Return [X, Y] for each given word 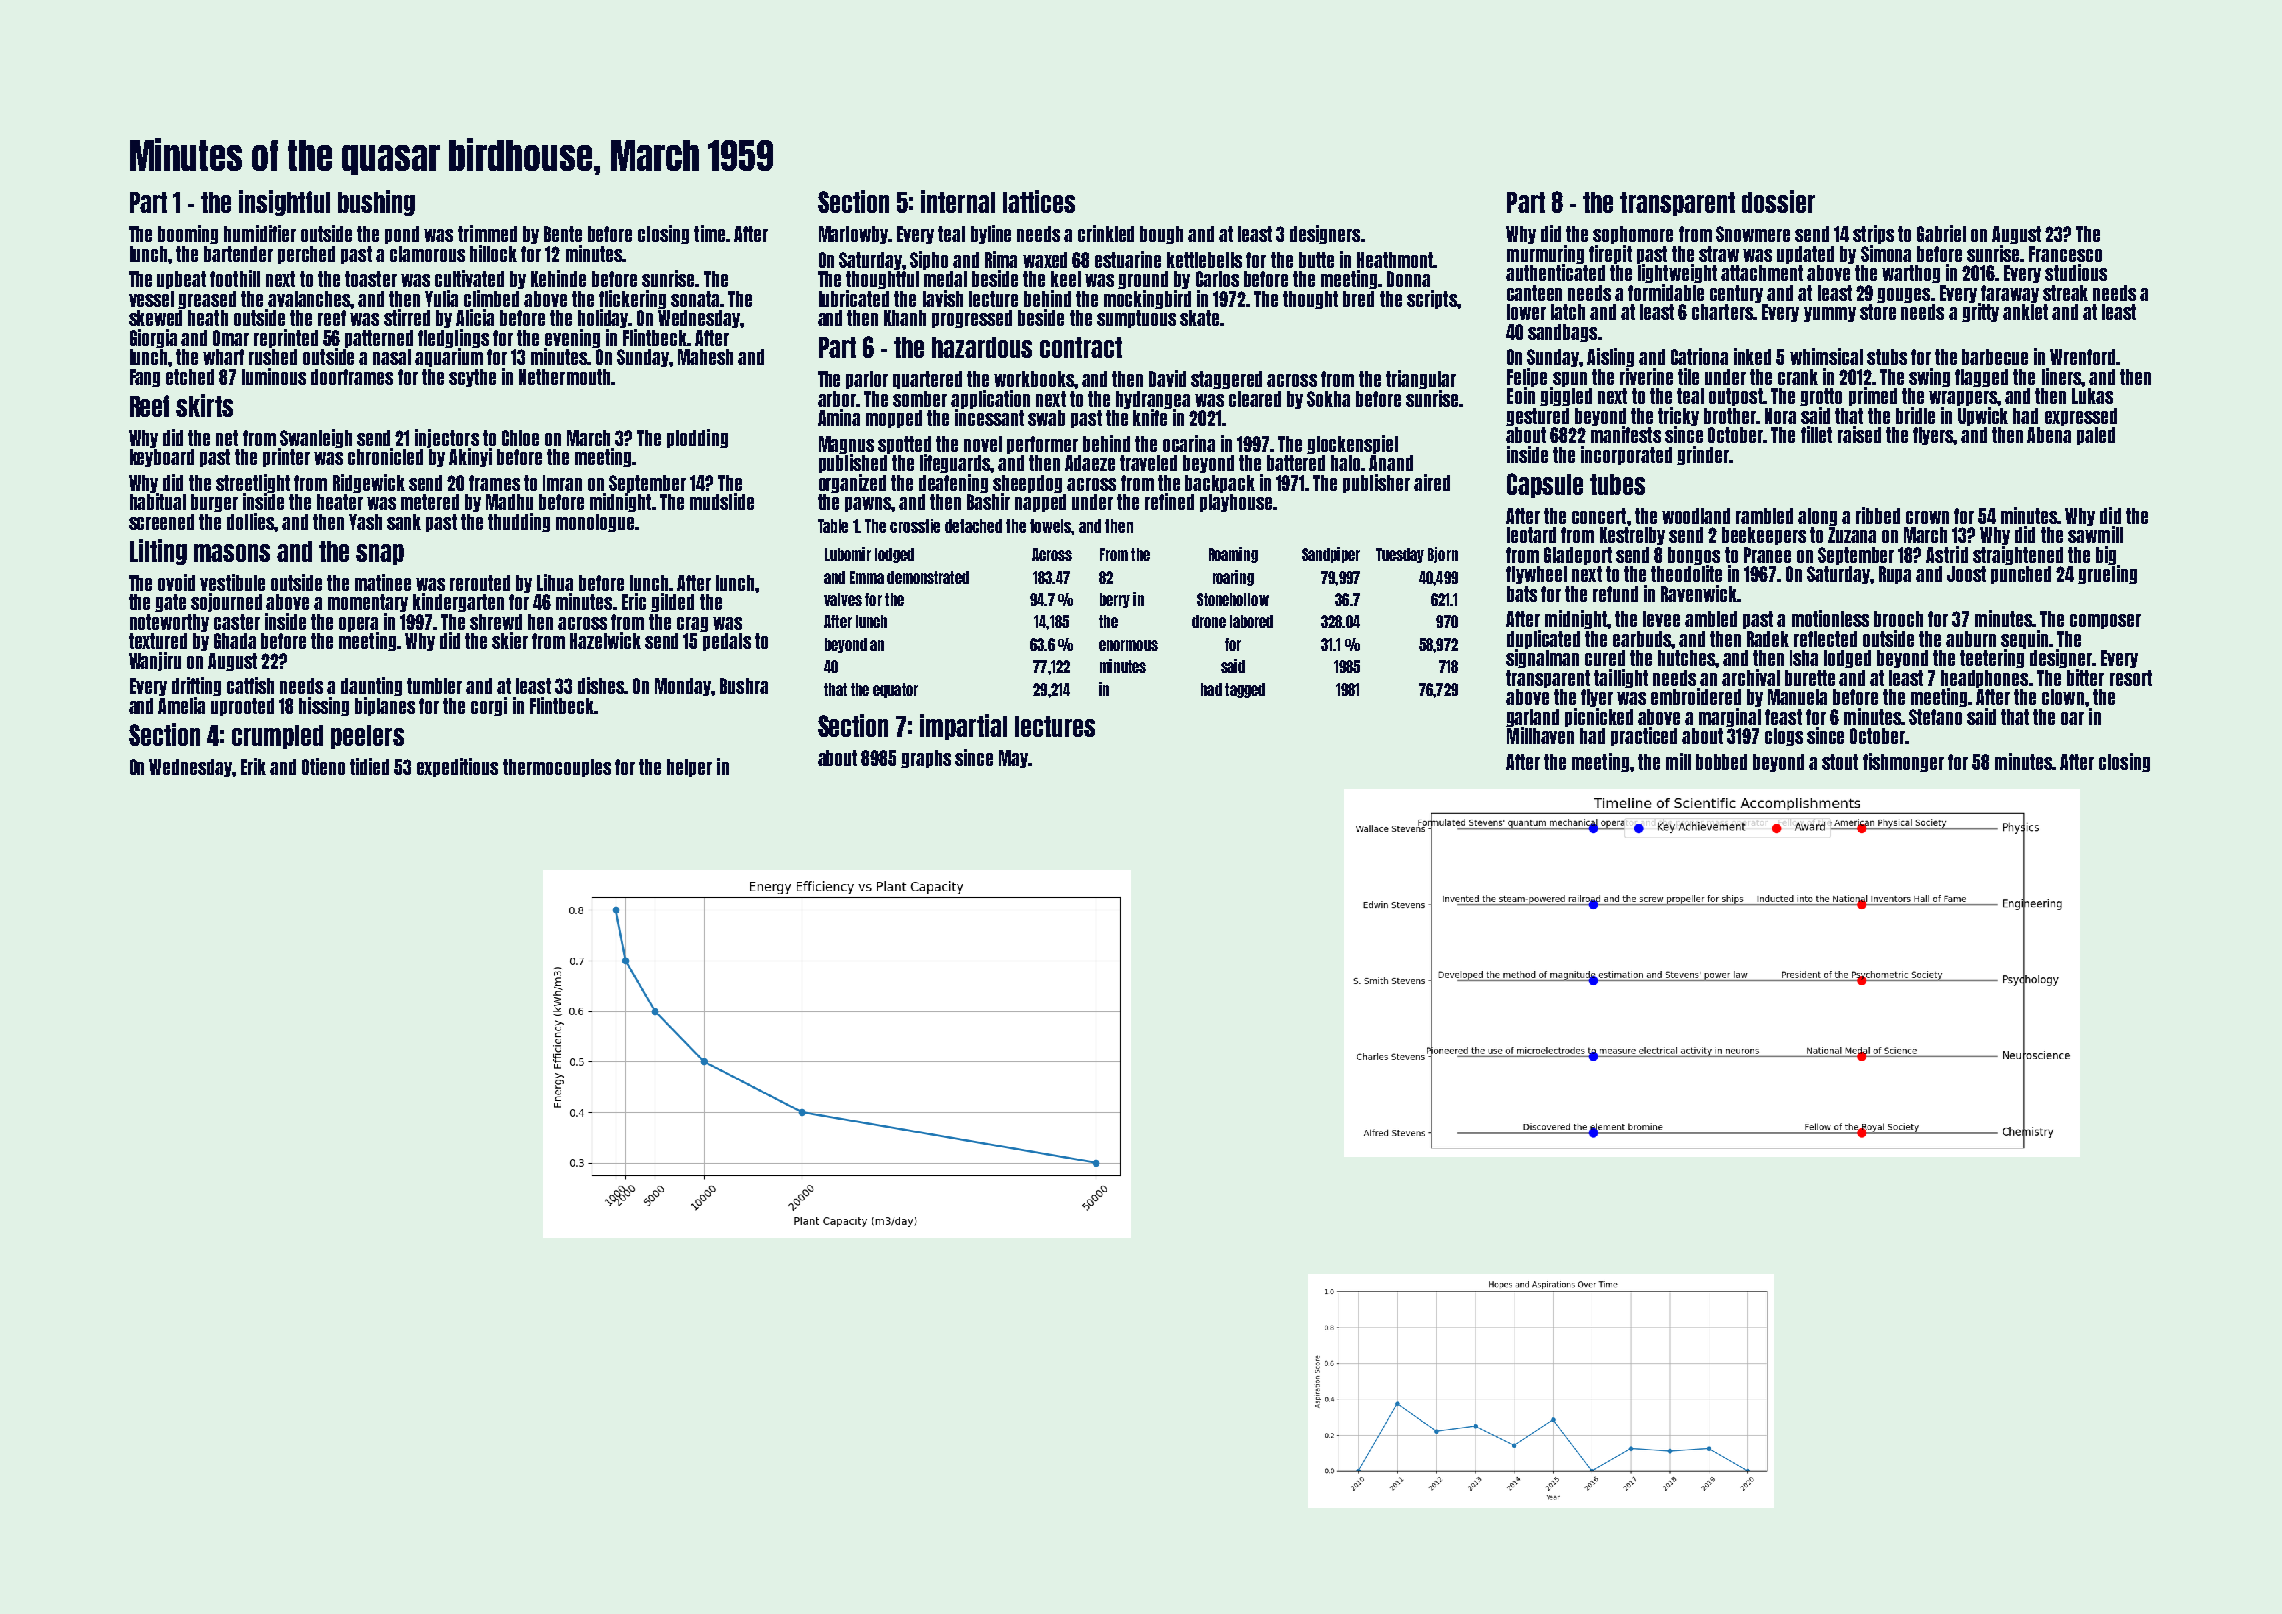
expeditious [457, 767]
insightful [284, 203]
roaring [1233, 578]
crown [1927, 517]
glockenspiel [1352, 444]
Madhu [509, 502]
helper [689, 768]
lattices [1039, 201]
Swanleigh [315, 439]
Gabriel [1941, 233]
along [1817, 517]
